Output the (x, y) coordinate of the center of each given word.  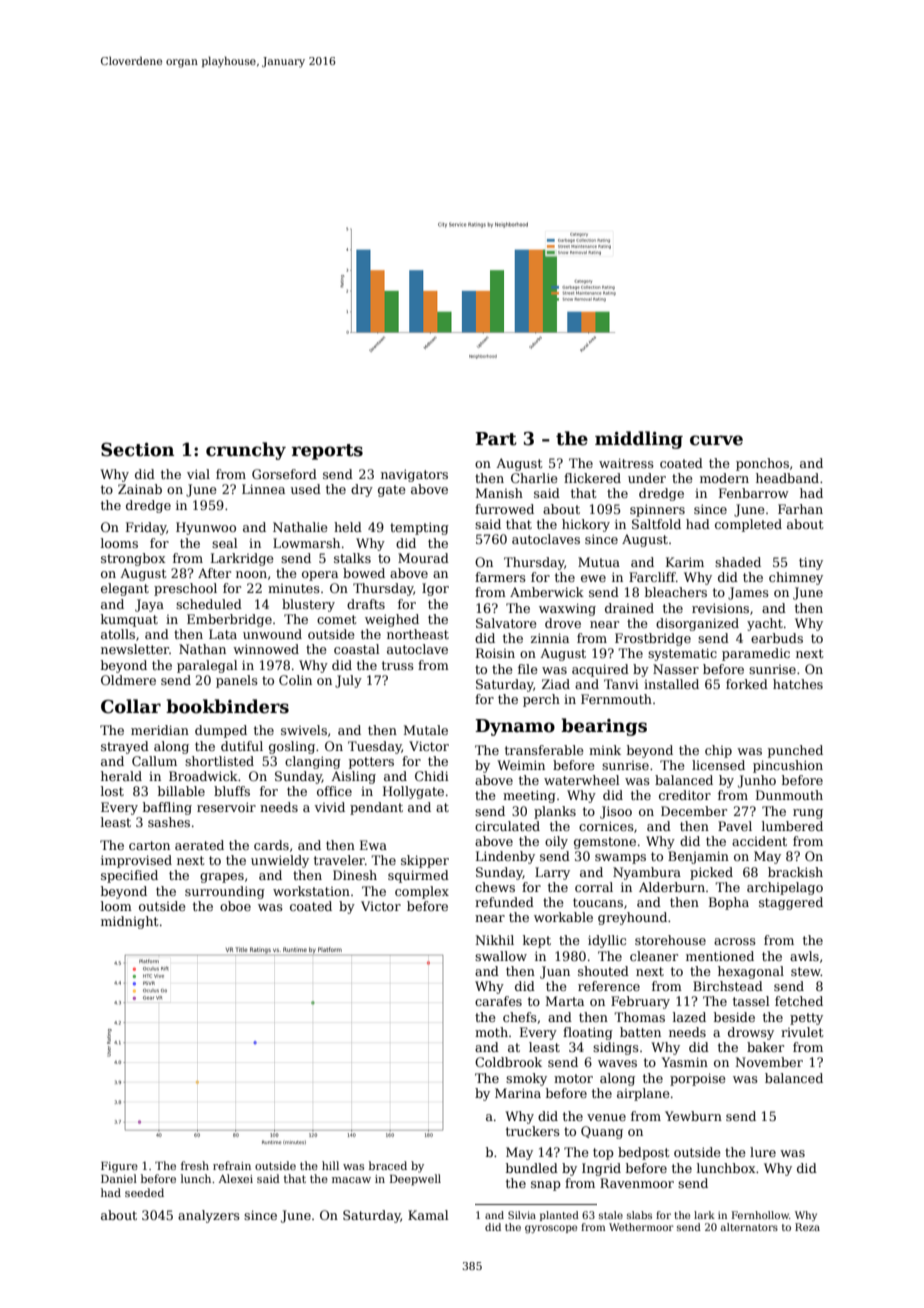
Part (496, 439)
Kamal (428, 1215)
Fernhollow (760, 1215)
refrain (232, 1165)
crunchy (246, 451)
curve (716, 440)
